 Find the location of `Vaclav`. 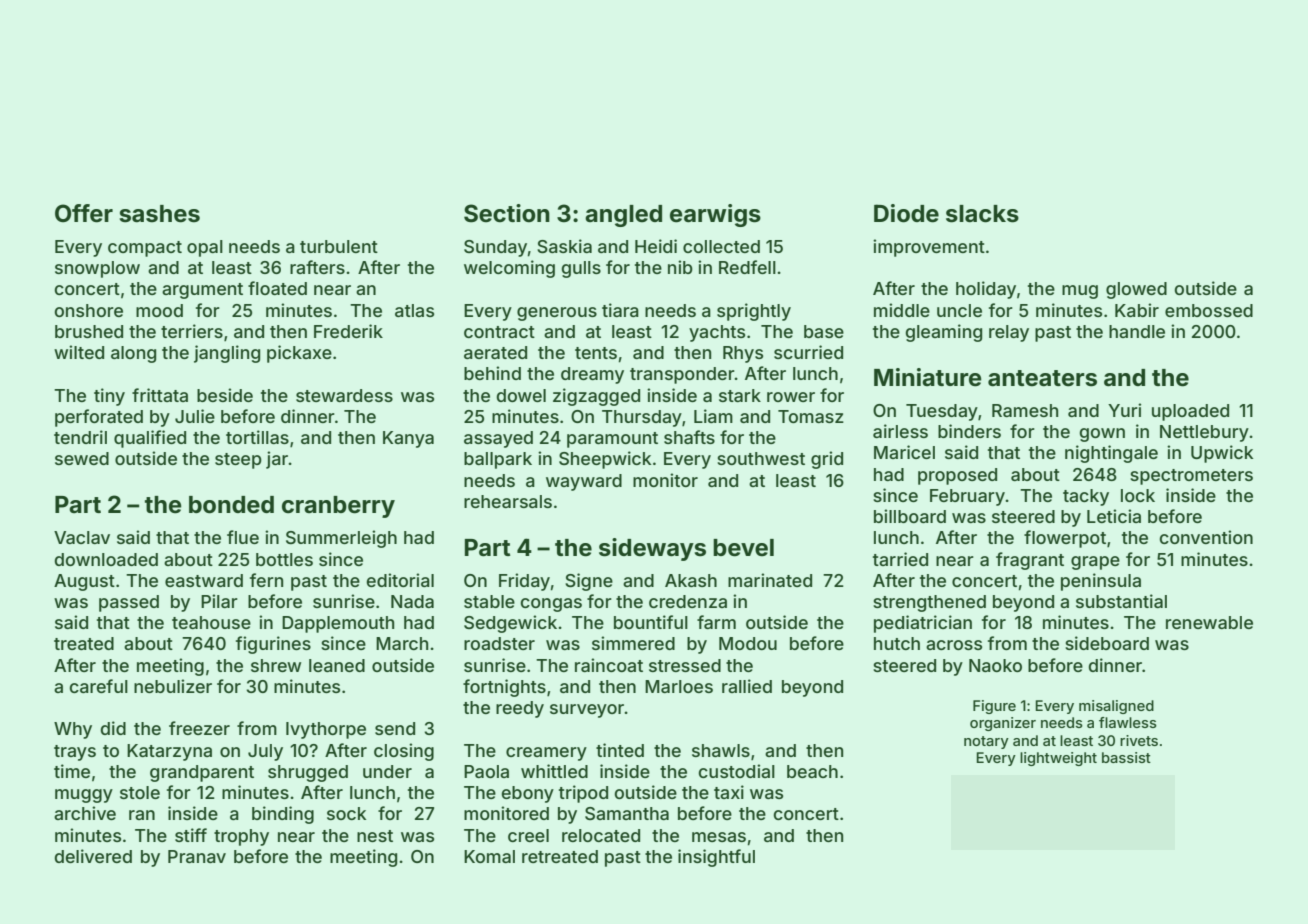

Vaclav is located at coordinates (82, 537).
